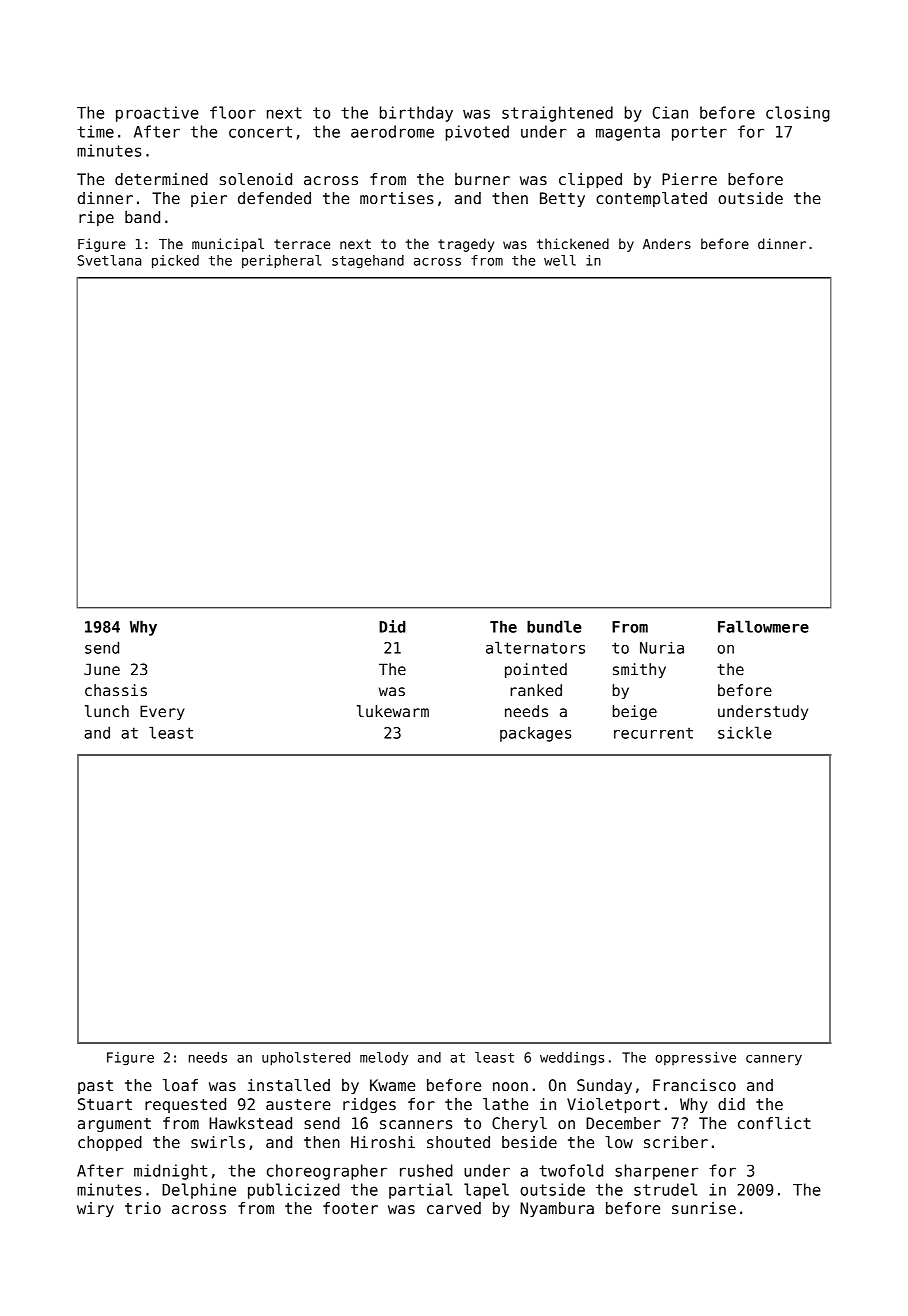 The height and width of the image is (1316, 908). I want to click on midnight, so click(170, 1172).
